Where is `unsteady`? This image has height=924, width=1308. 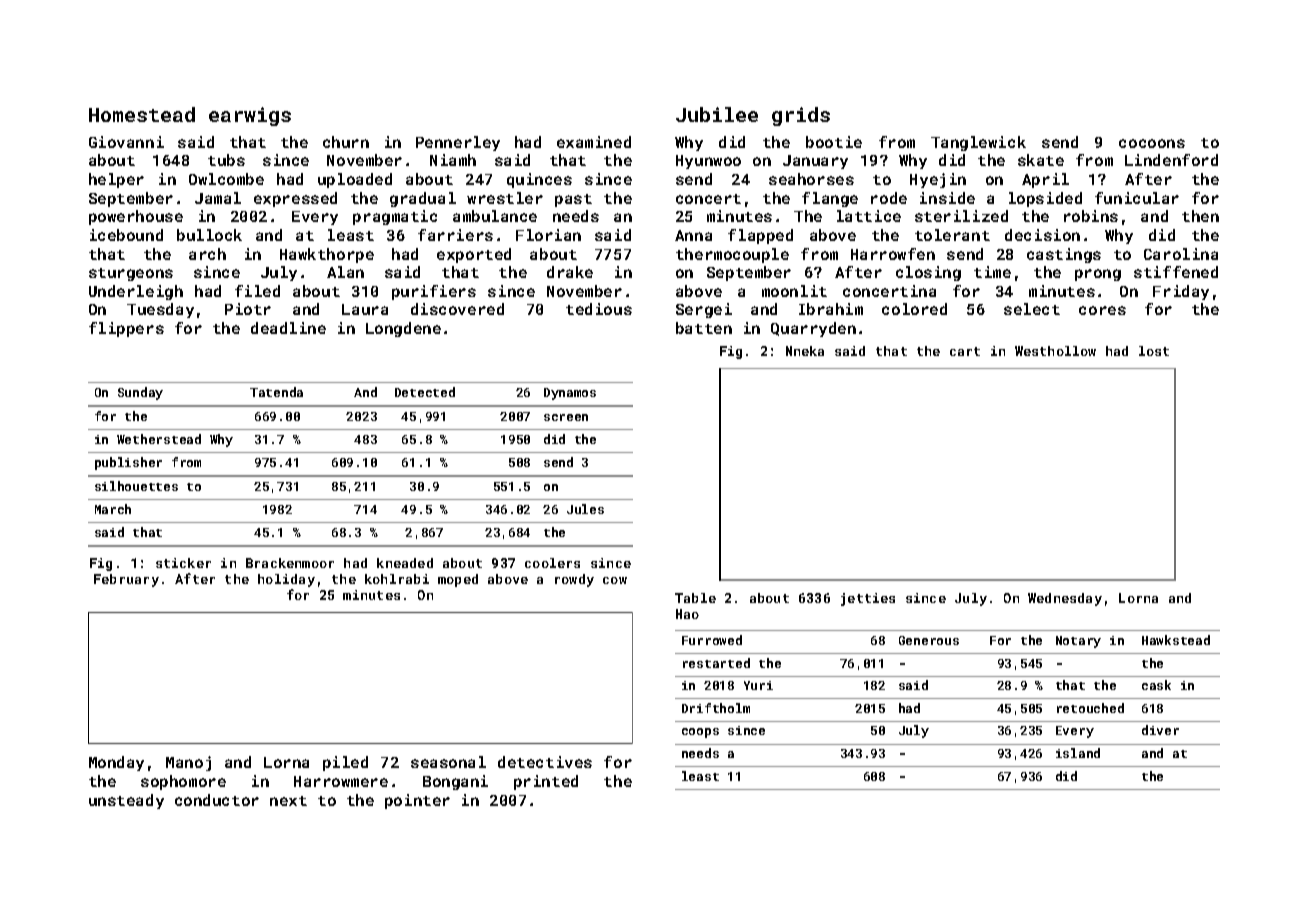 unsteady is located at coordinates (126, 801).
